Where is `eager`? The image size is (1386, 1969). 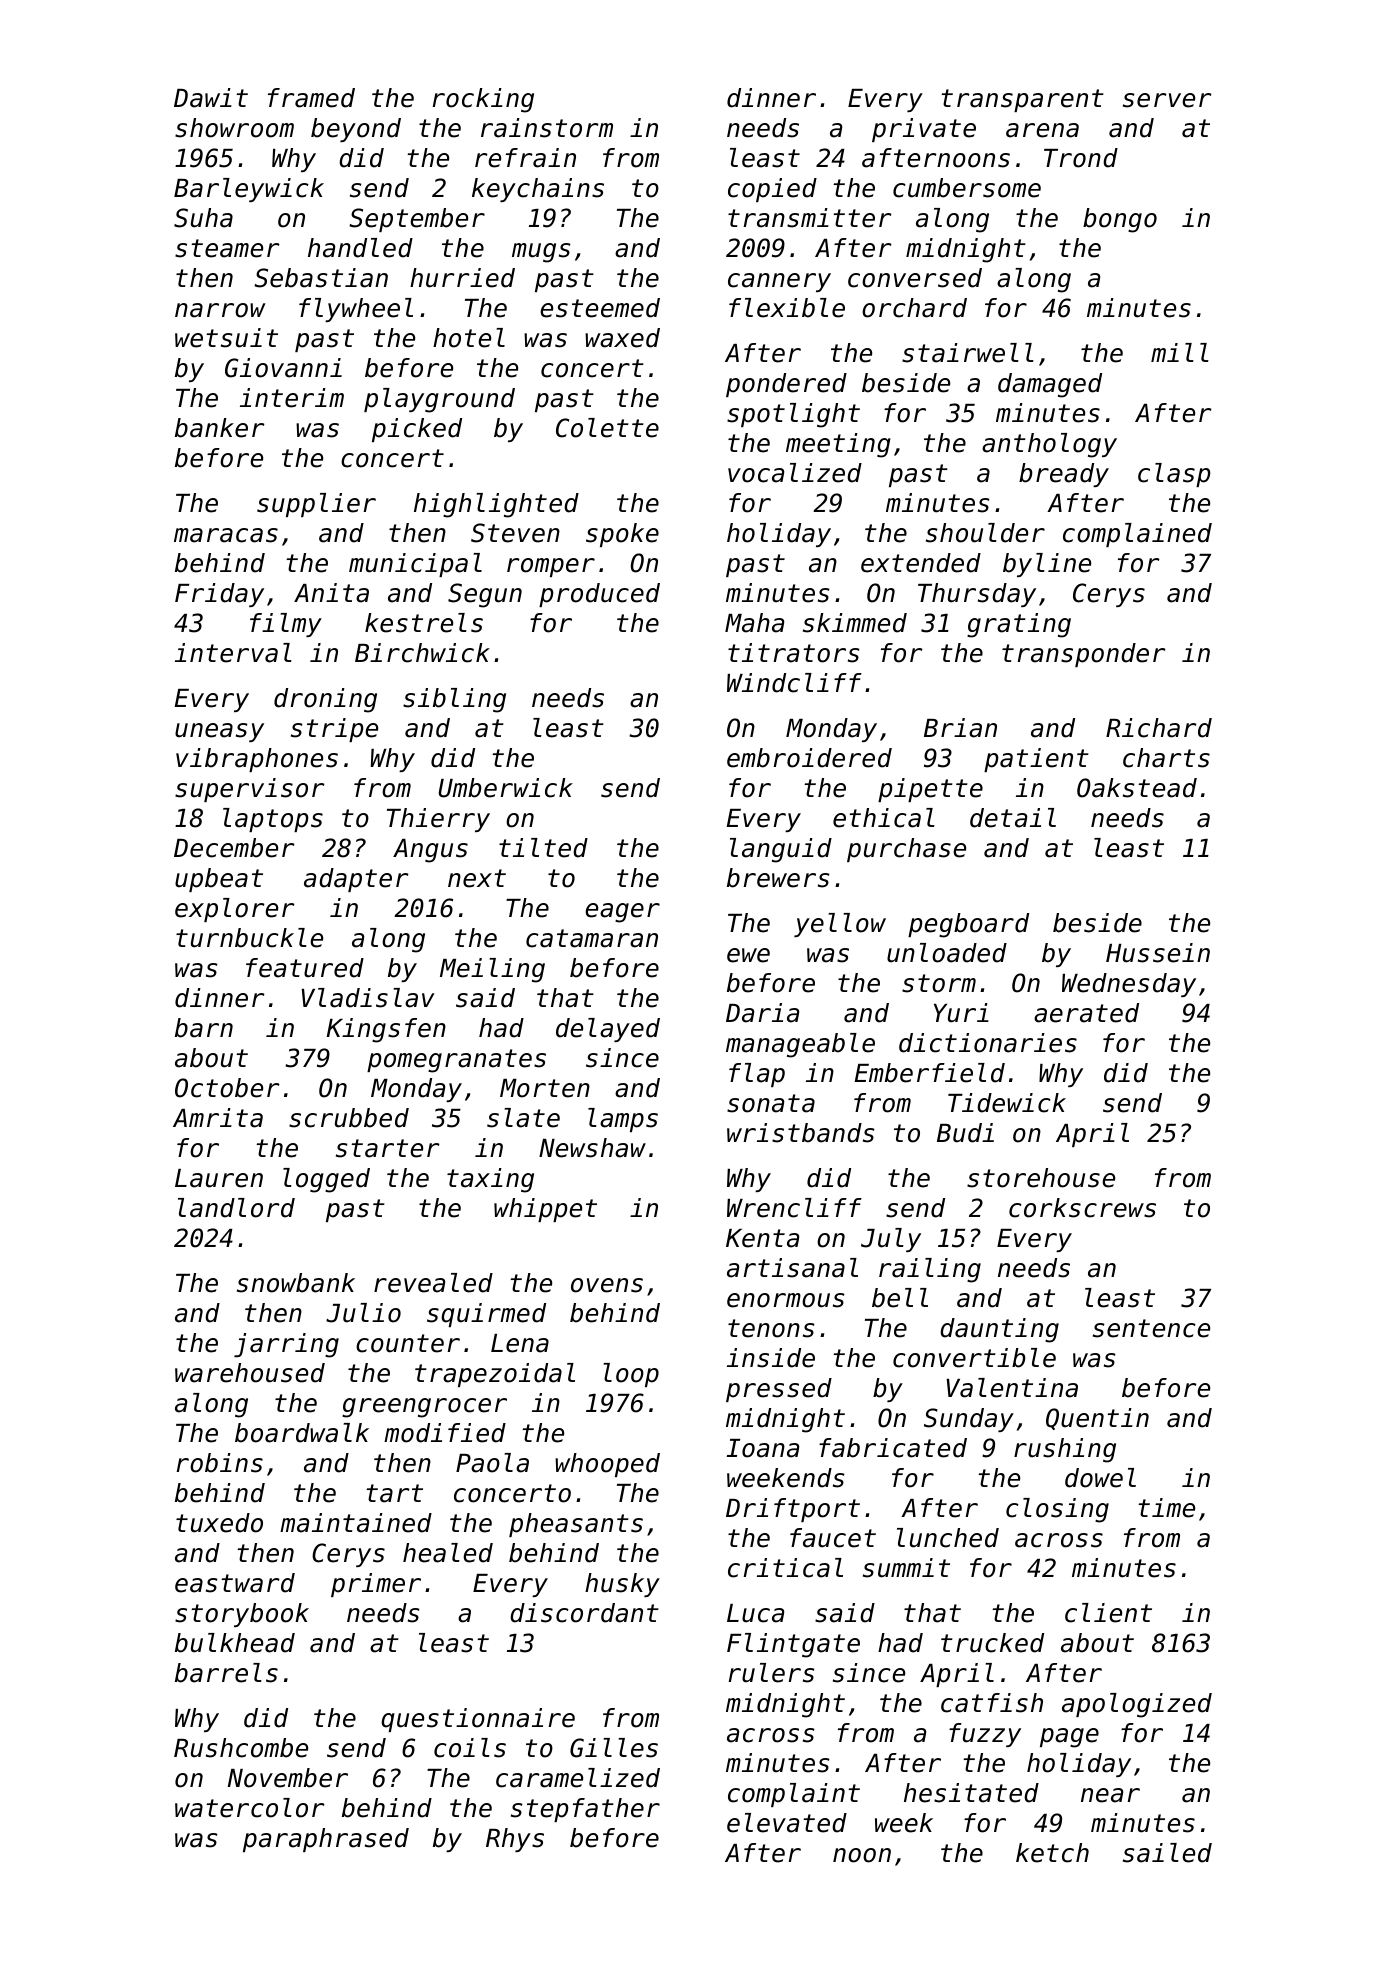
eager is located at coordinates (622, 913).
